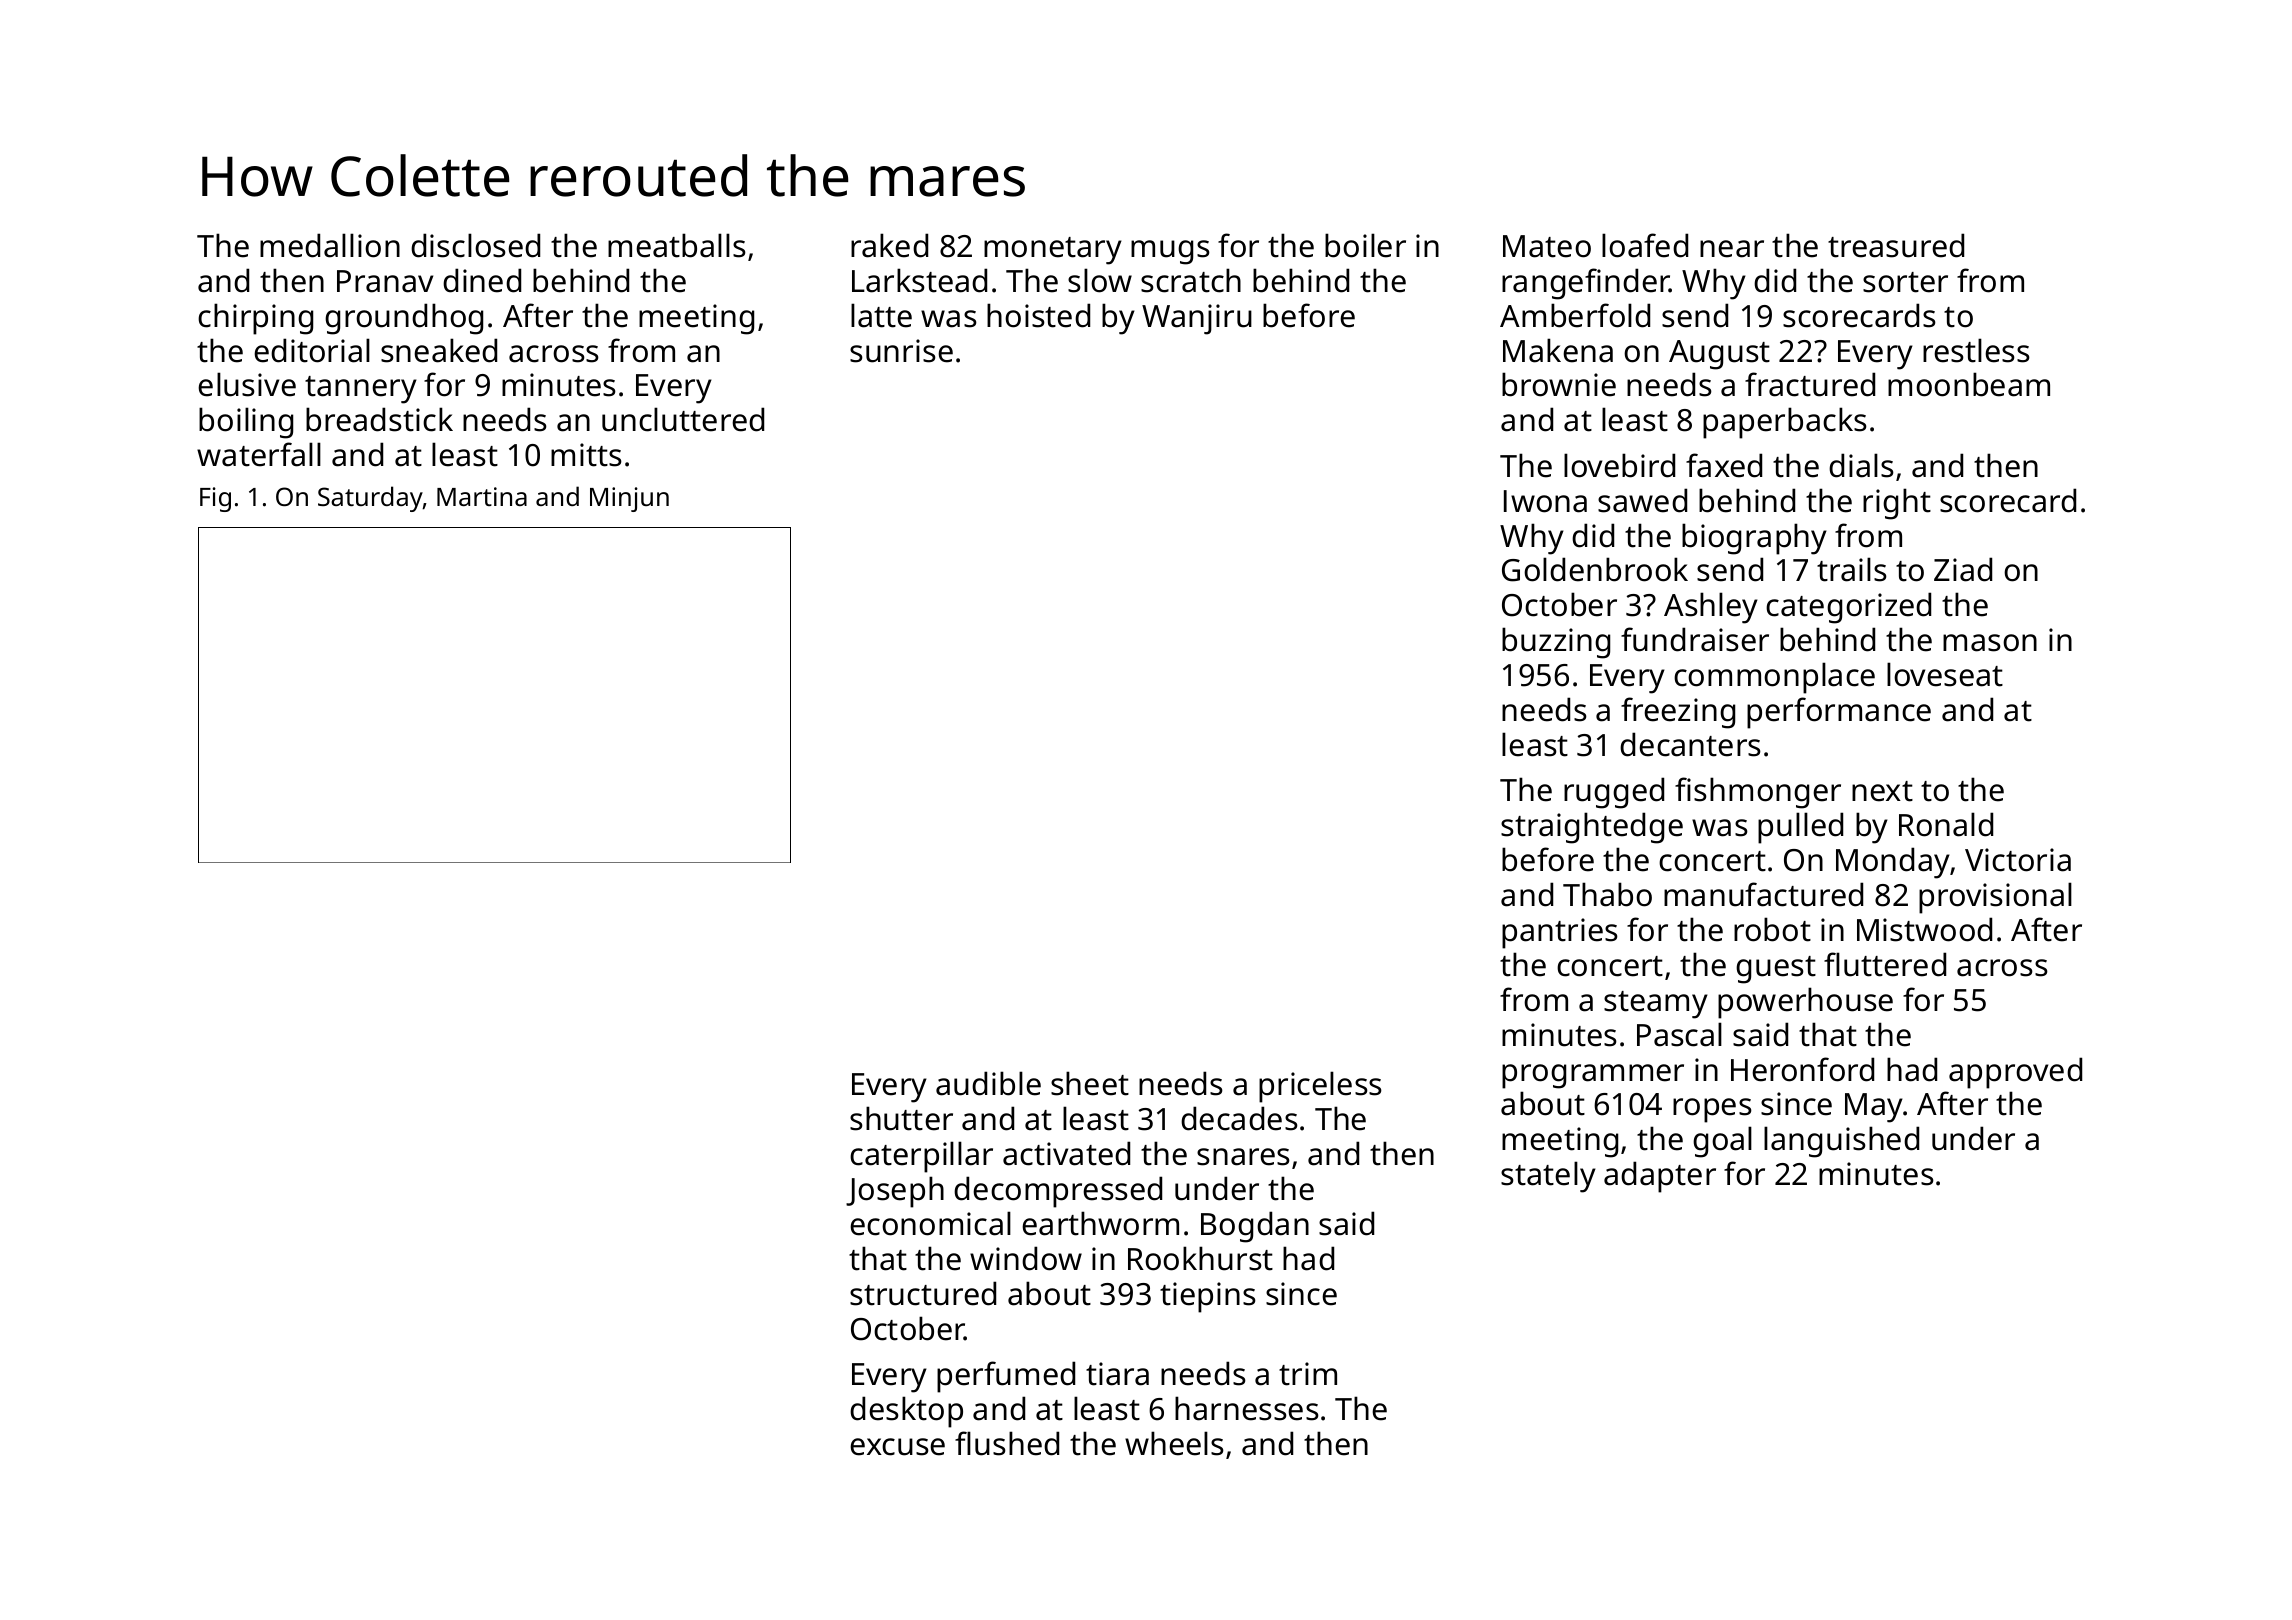  Describe the element at coordinates (1732, 249) in the page. I see `near` at that location.
